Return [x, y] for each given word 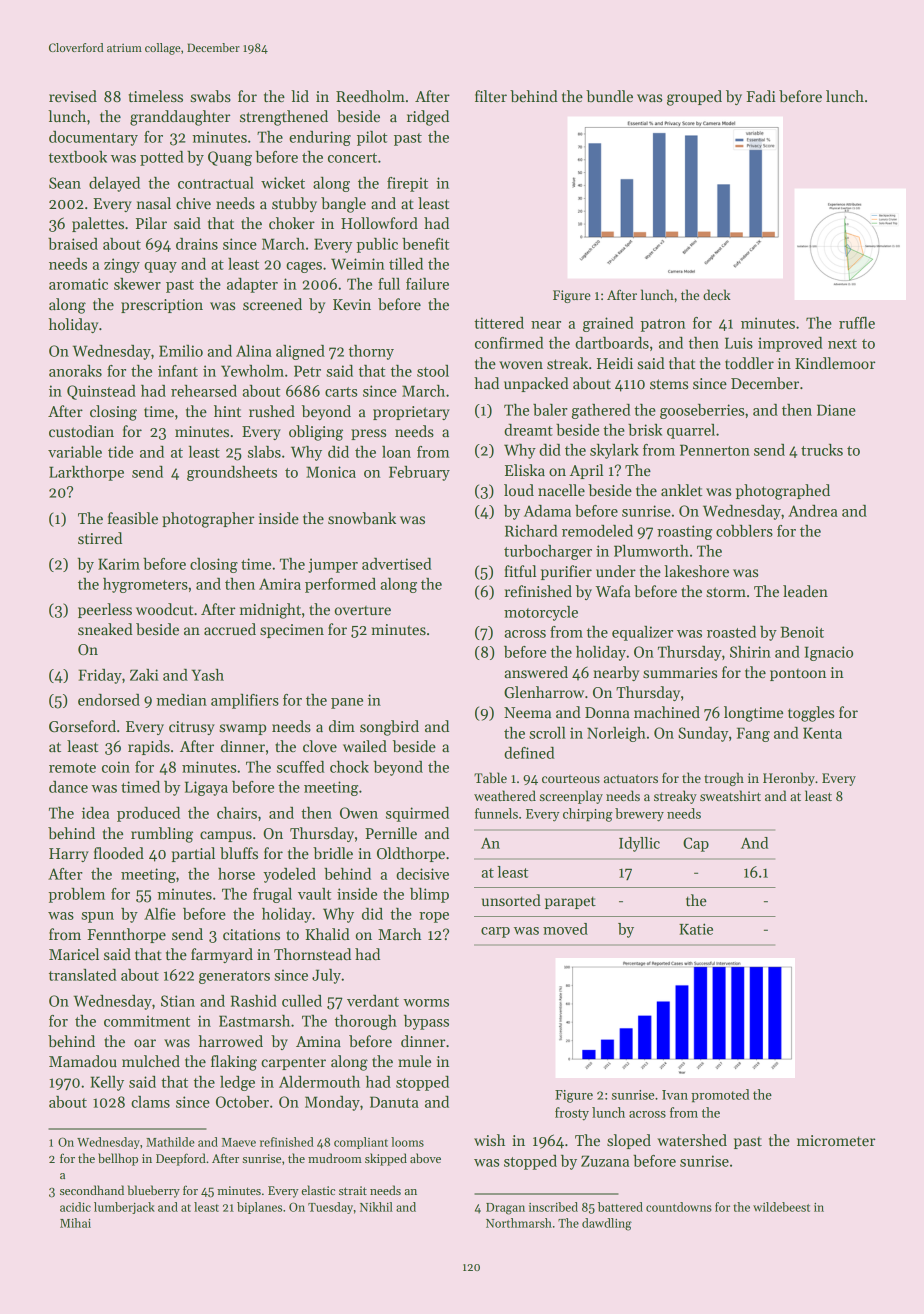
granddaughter [180, 118]
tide [120, 452]
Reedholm [370, 96]
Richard [531, 531]
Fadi [761, 96]
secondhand [92, 1190]
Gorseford [82, 726]
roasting [684, 532]
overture [362, 610]
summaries [680, 672]
